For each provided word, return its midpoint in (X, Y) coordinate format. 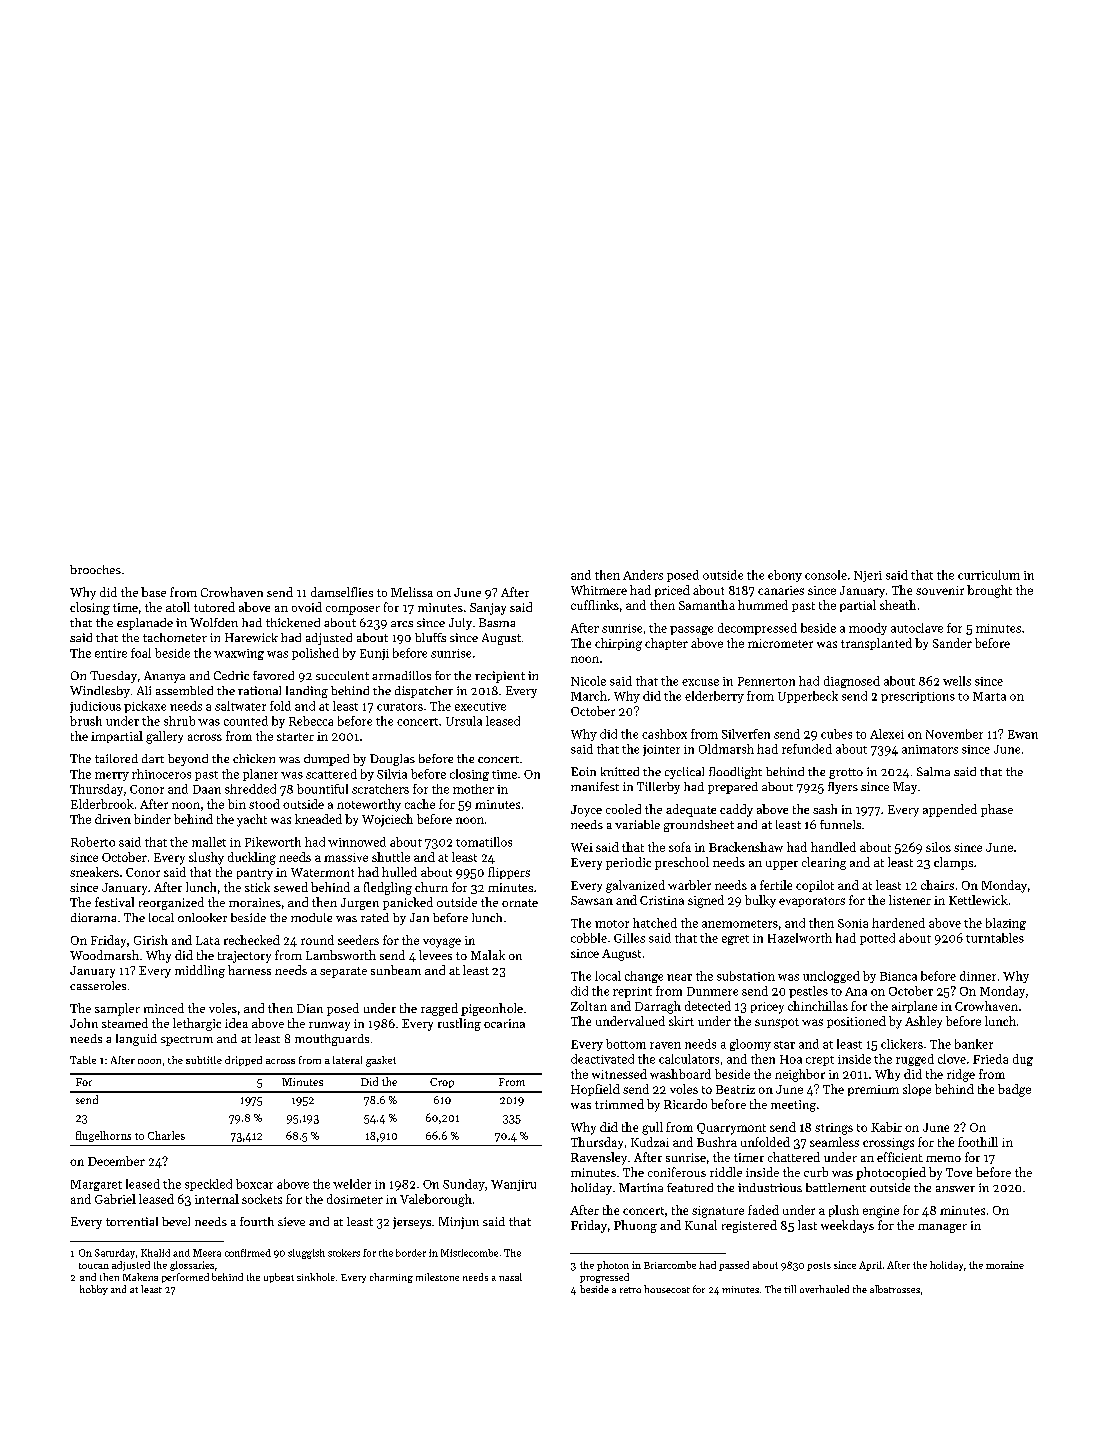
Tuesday (113, 677)
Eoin (583, 771)
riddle (726, 1172)
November (954, 734)
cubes (836, 734)
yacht (252, 820)
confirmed (248, 1253)
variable (637, 824)
